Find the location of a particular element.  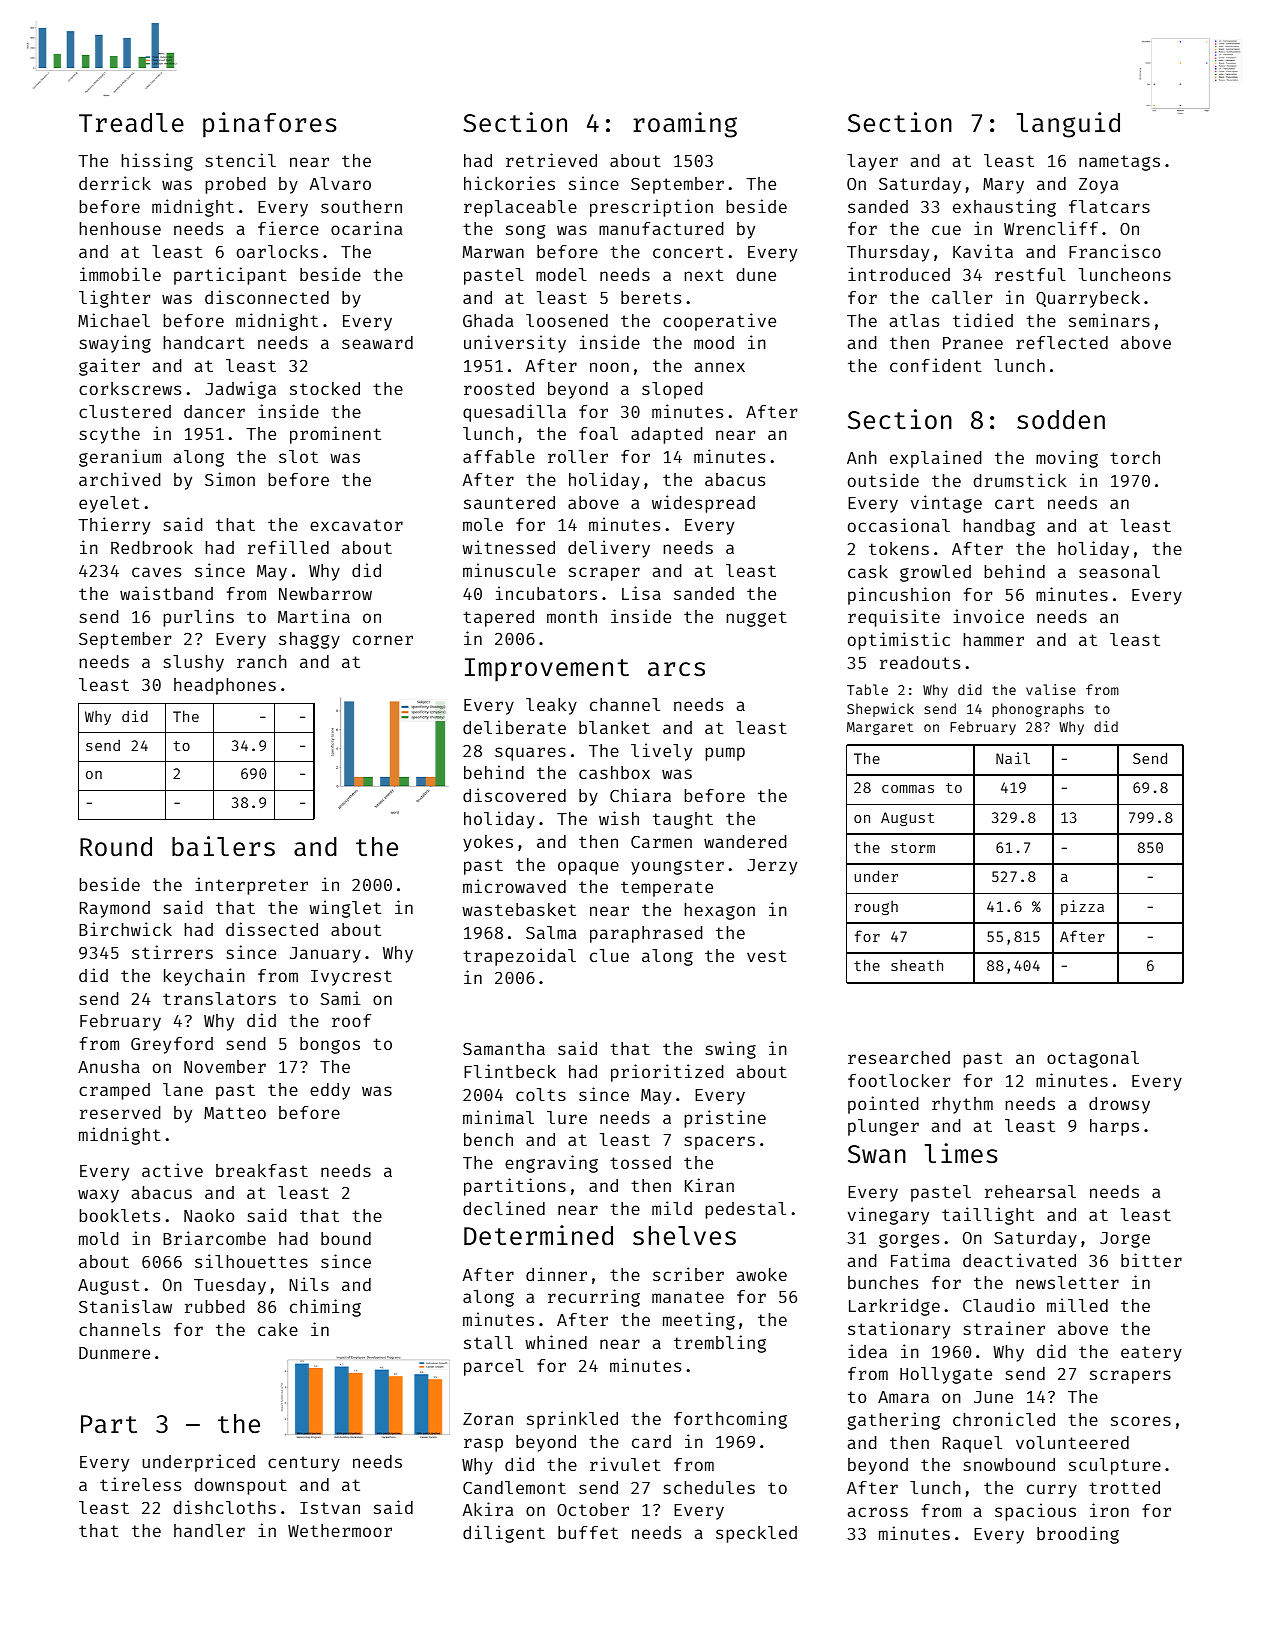

rubbed is located at coordinates (215, 1306).
